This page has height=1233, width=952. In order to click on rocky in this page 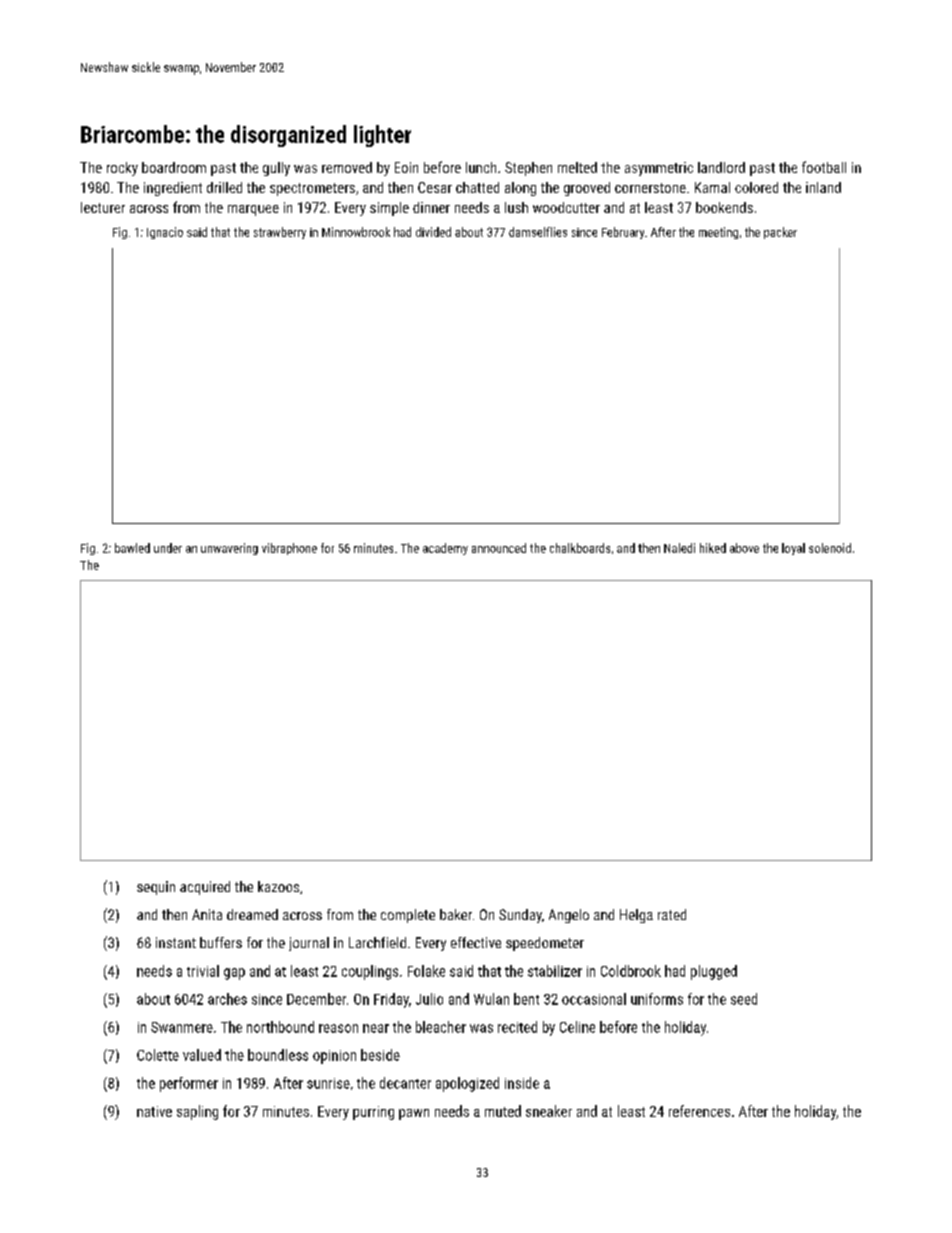, I will do `click(122, 169)`.
